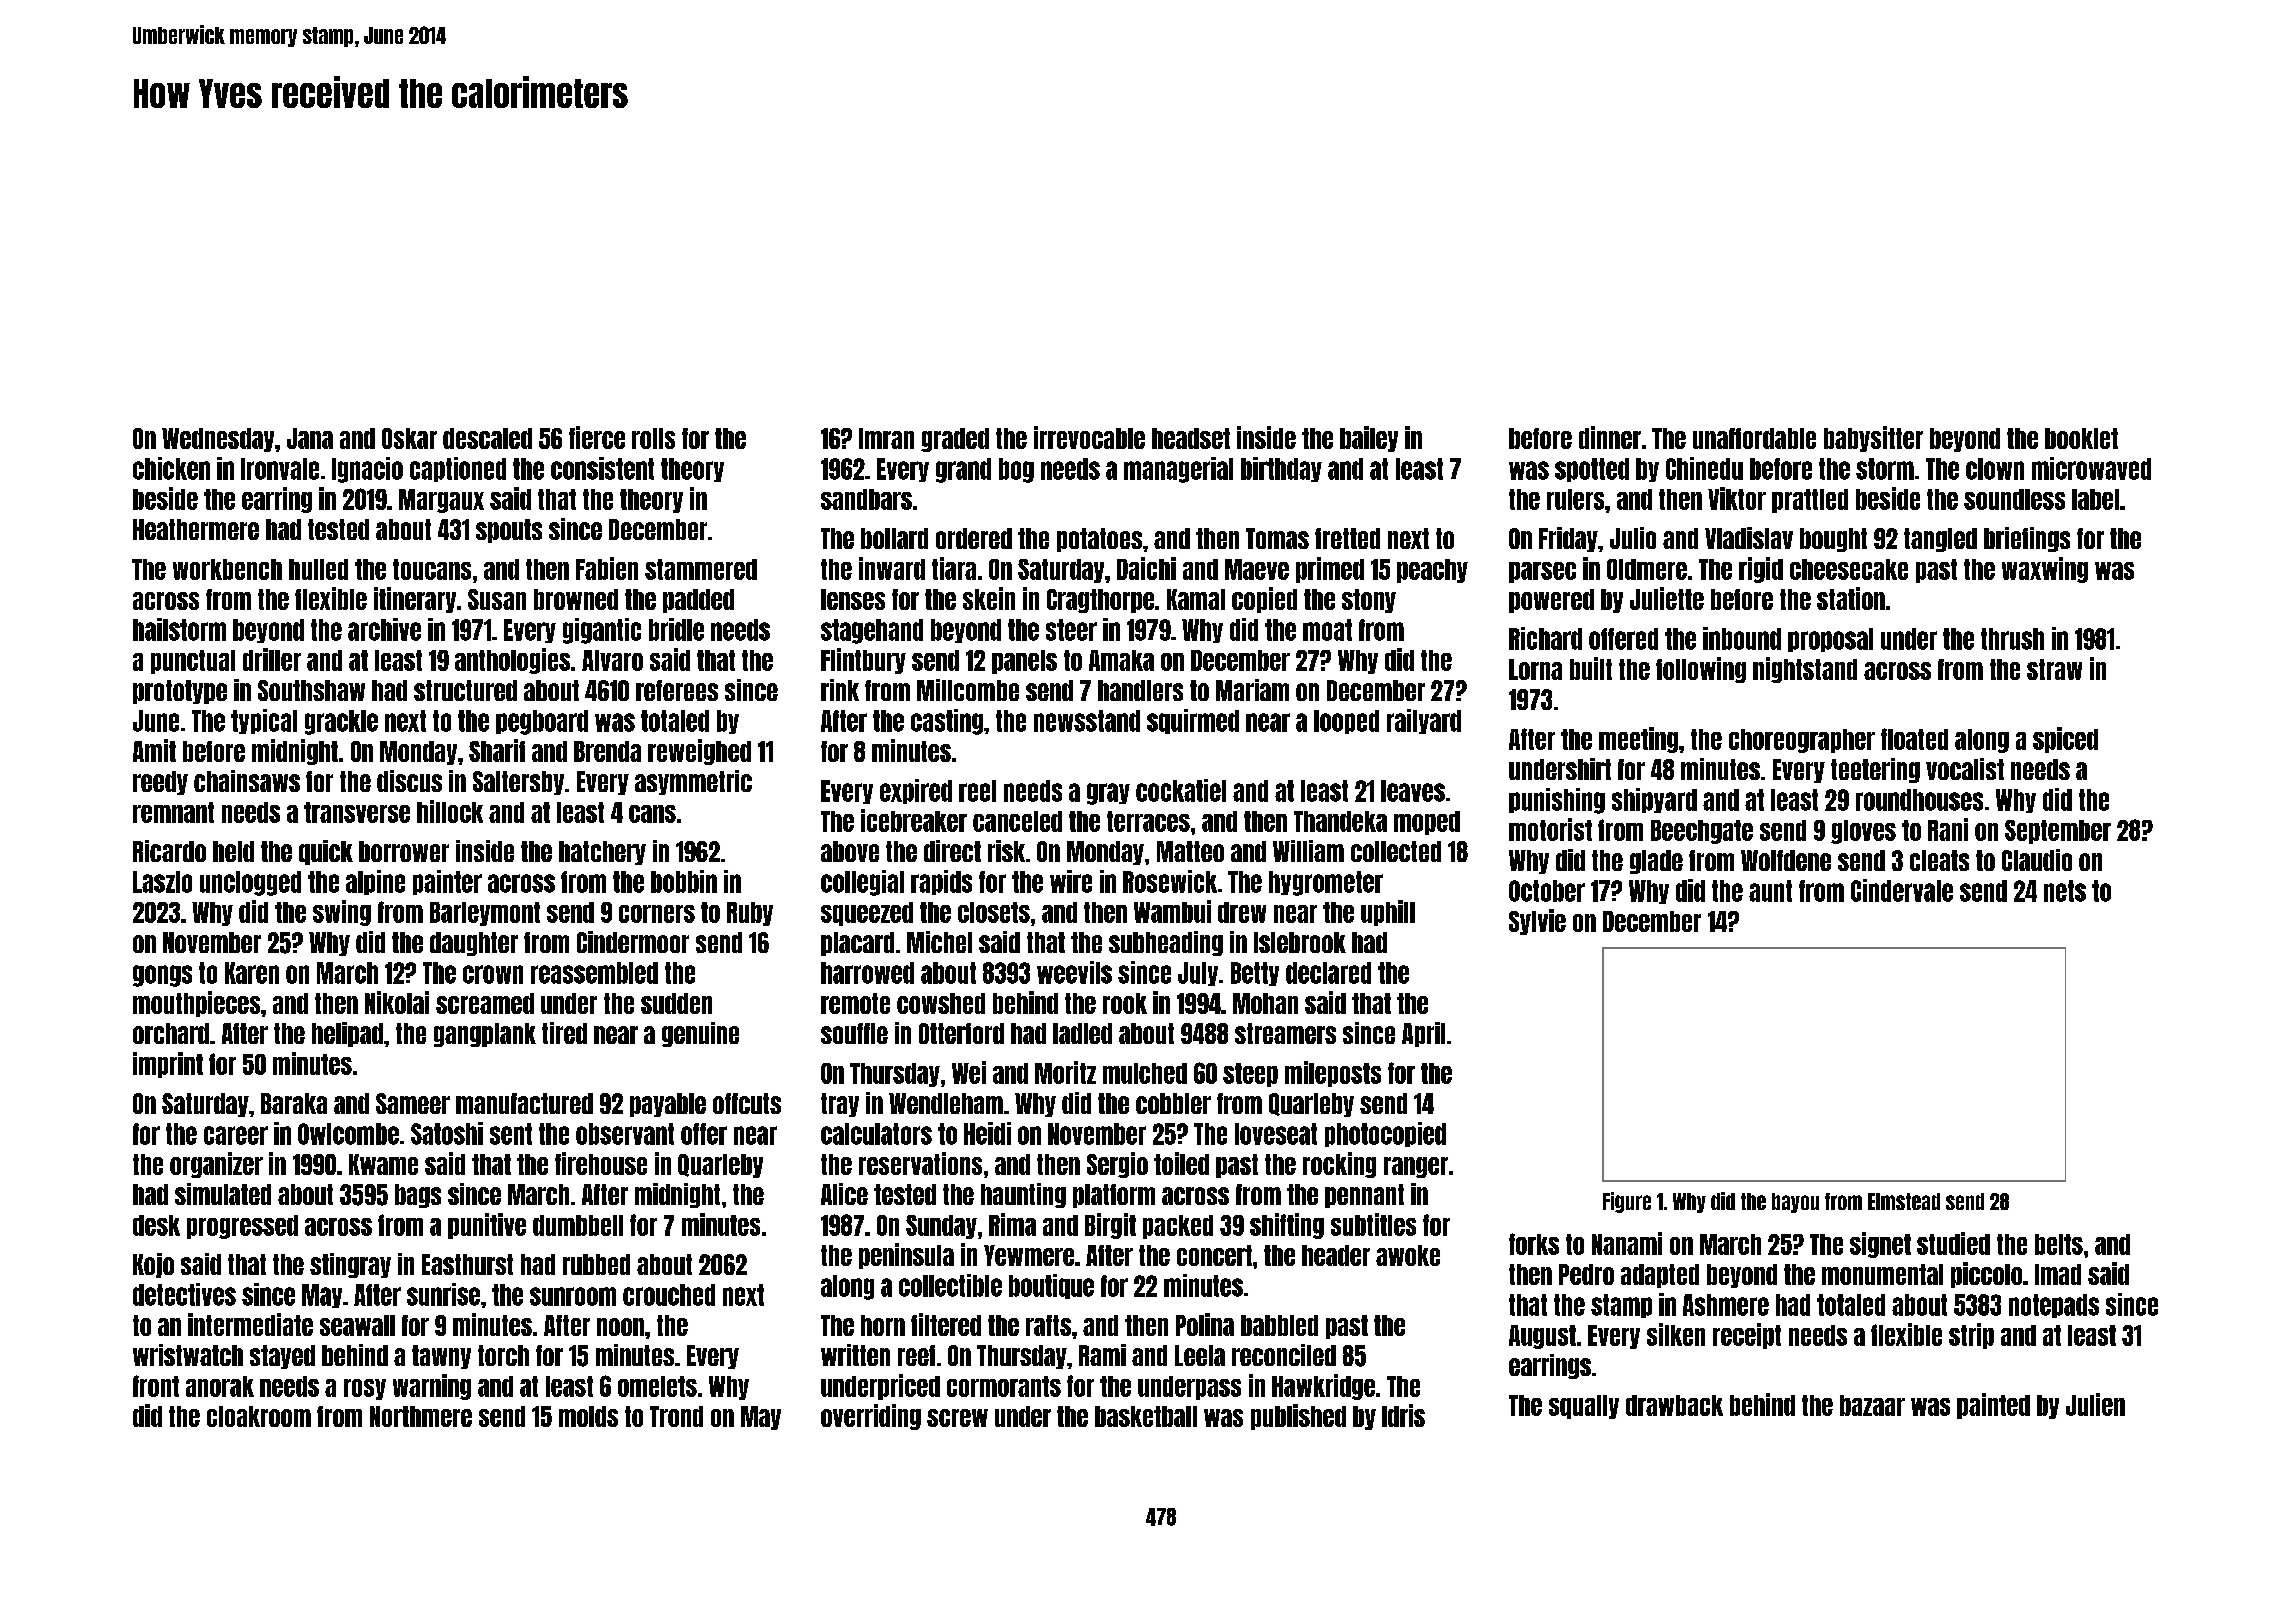 Image resolution: width=2292 pixels, height=1620 pixels. What do you see at coordinates (857, 944) in the screenshot?
I see `placard` at bounding box center [857, 944].
